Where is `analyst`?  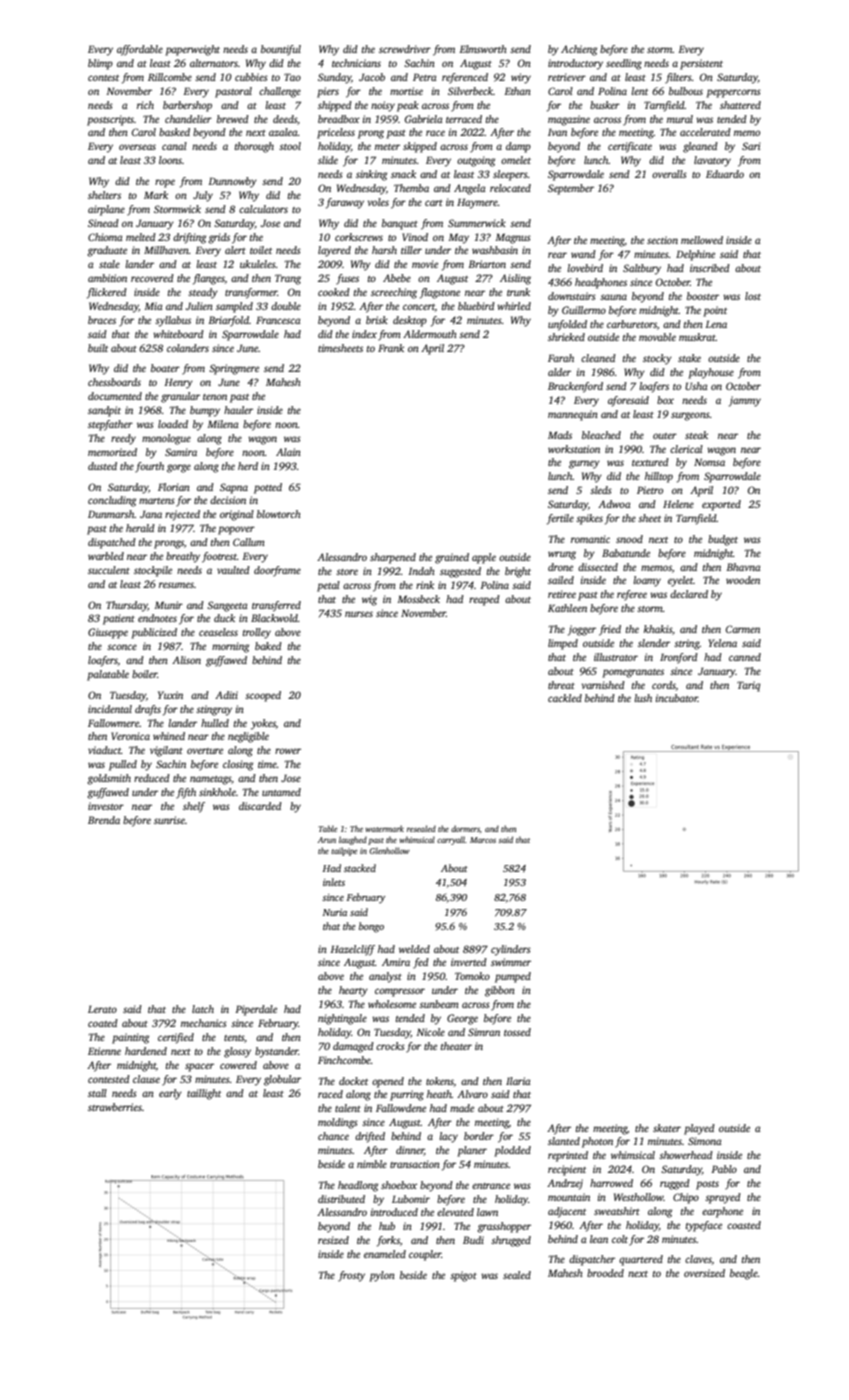
analyst is located at coordinates (385, 977).
